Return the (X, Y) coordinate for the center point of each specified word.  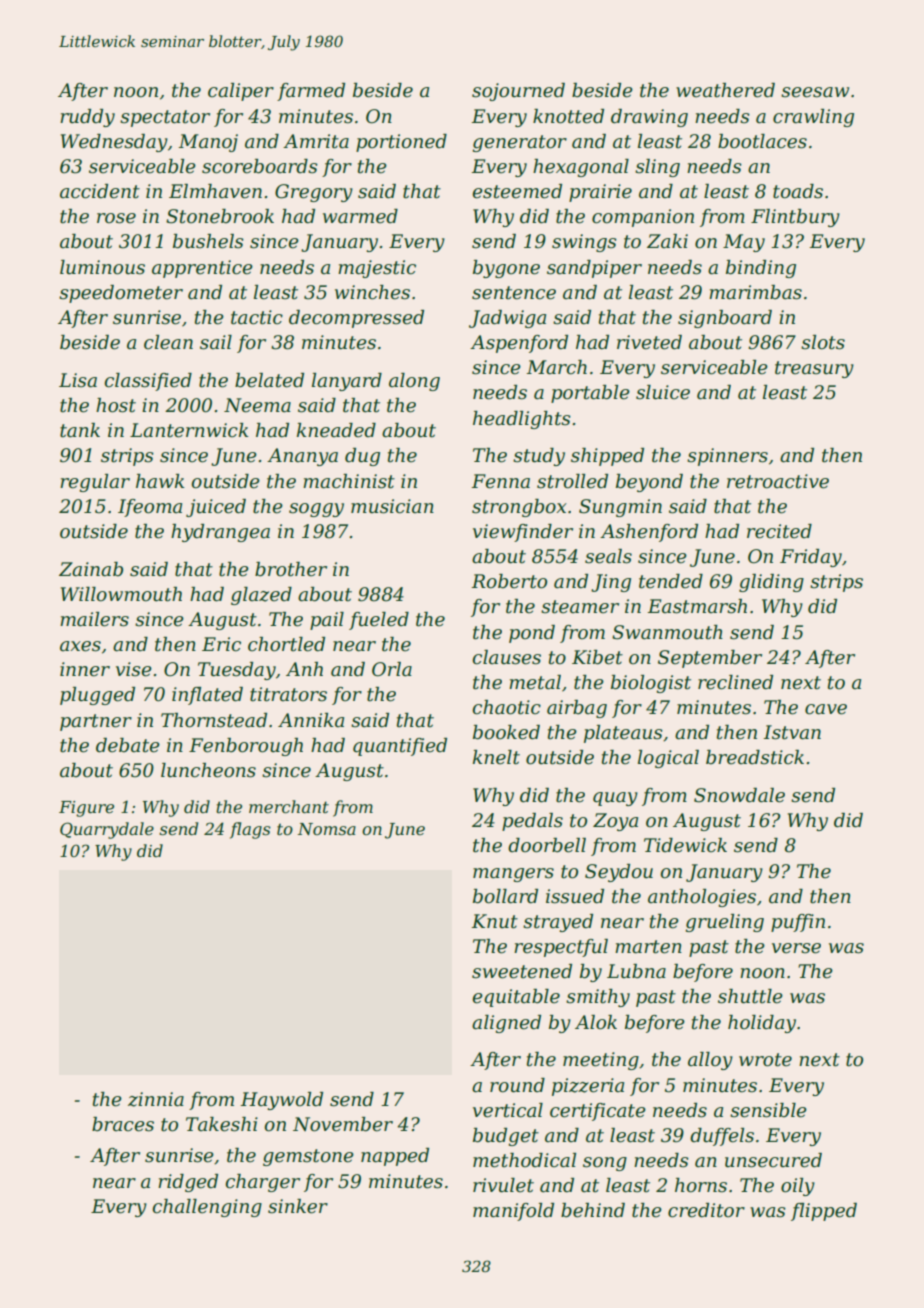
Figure (86, 809)
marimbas (755, 292)
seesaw (815, 92)
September (710, 659)
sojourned (518, 92)
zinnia (156, 1099)
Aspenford (519, 344)
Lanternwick (189, 430)
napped (395, 1157)
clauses (507, 657)
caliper (241, 92)
